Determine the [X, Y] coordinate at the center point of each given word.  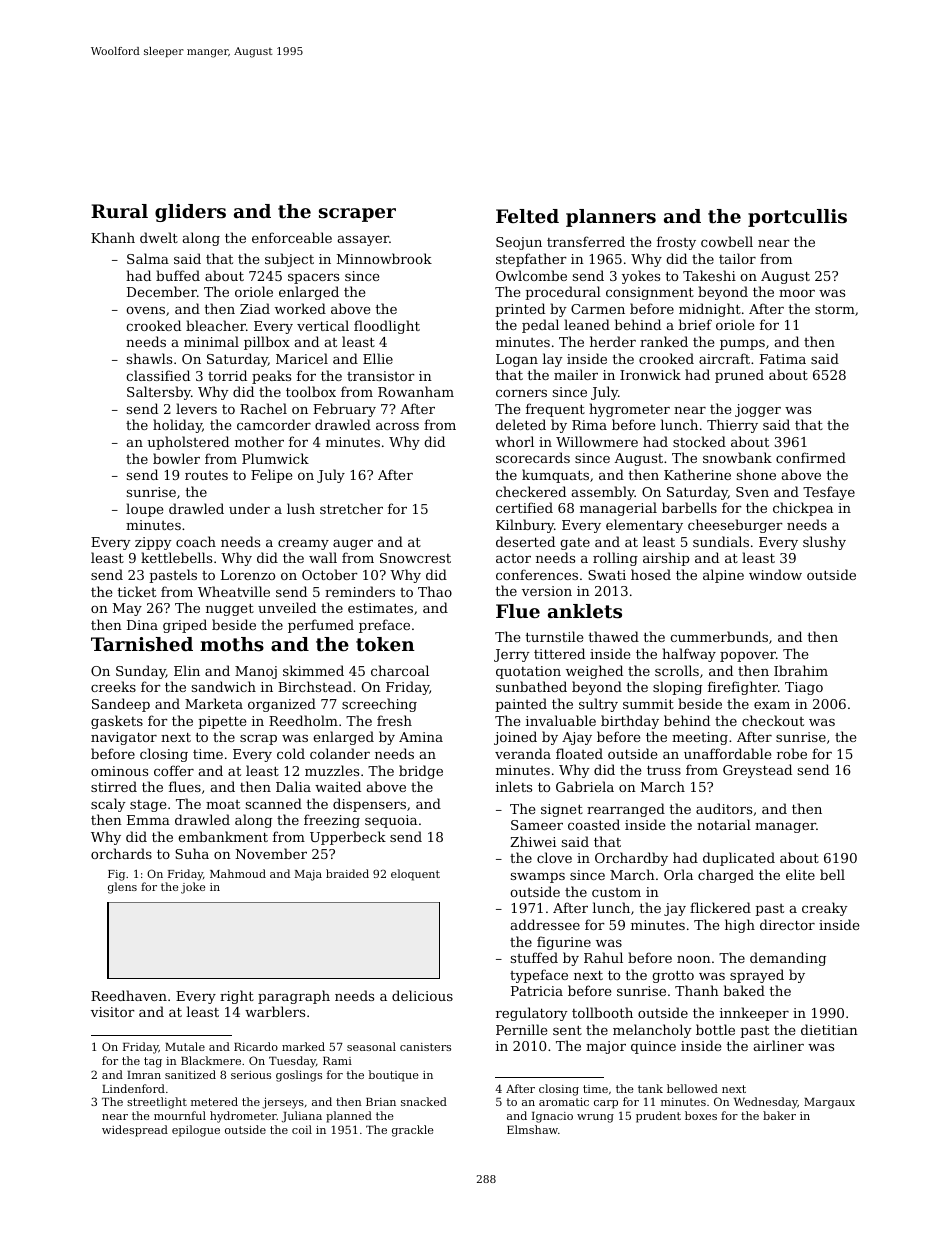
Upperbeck [348, 838]
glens [122, 888]
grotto [673, 976]
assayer [363, 241]
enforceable [292, 237]
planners [611, 218]
